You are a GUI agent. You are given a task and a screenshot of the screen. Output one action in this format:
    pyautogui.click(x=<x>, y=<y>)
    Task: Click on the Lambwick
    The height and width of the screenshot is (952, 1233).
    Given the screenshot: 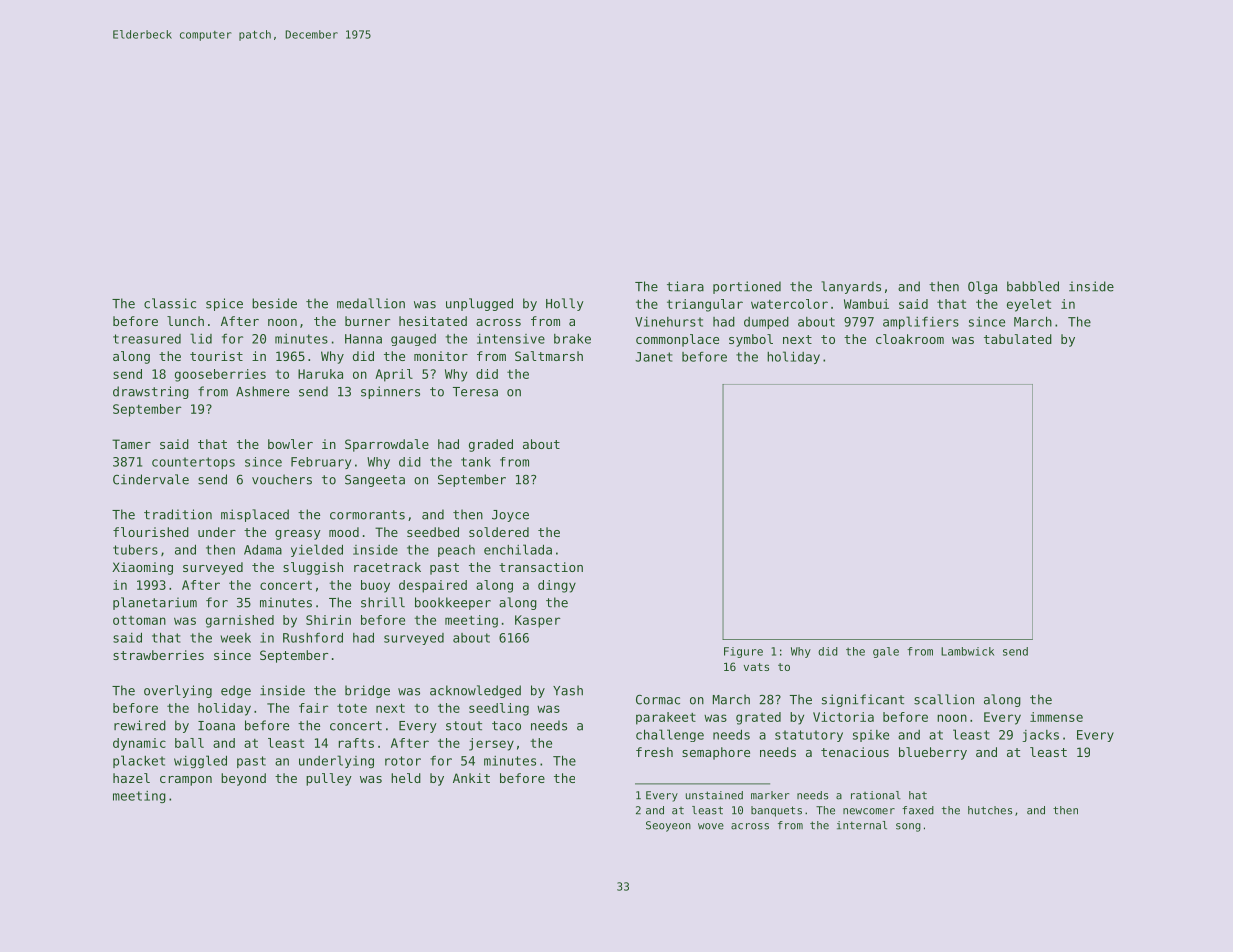 What is the action you would take?
    pyautogui.click(x=967, y=651)
